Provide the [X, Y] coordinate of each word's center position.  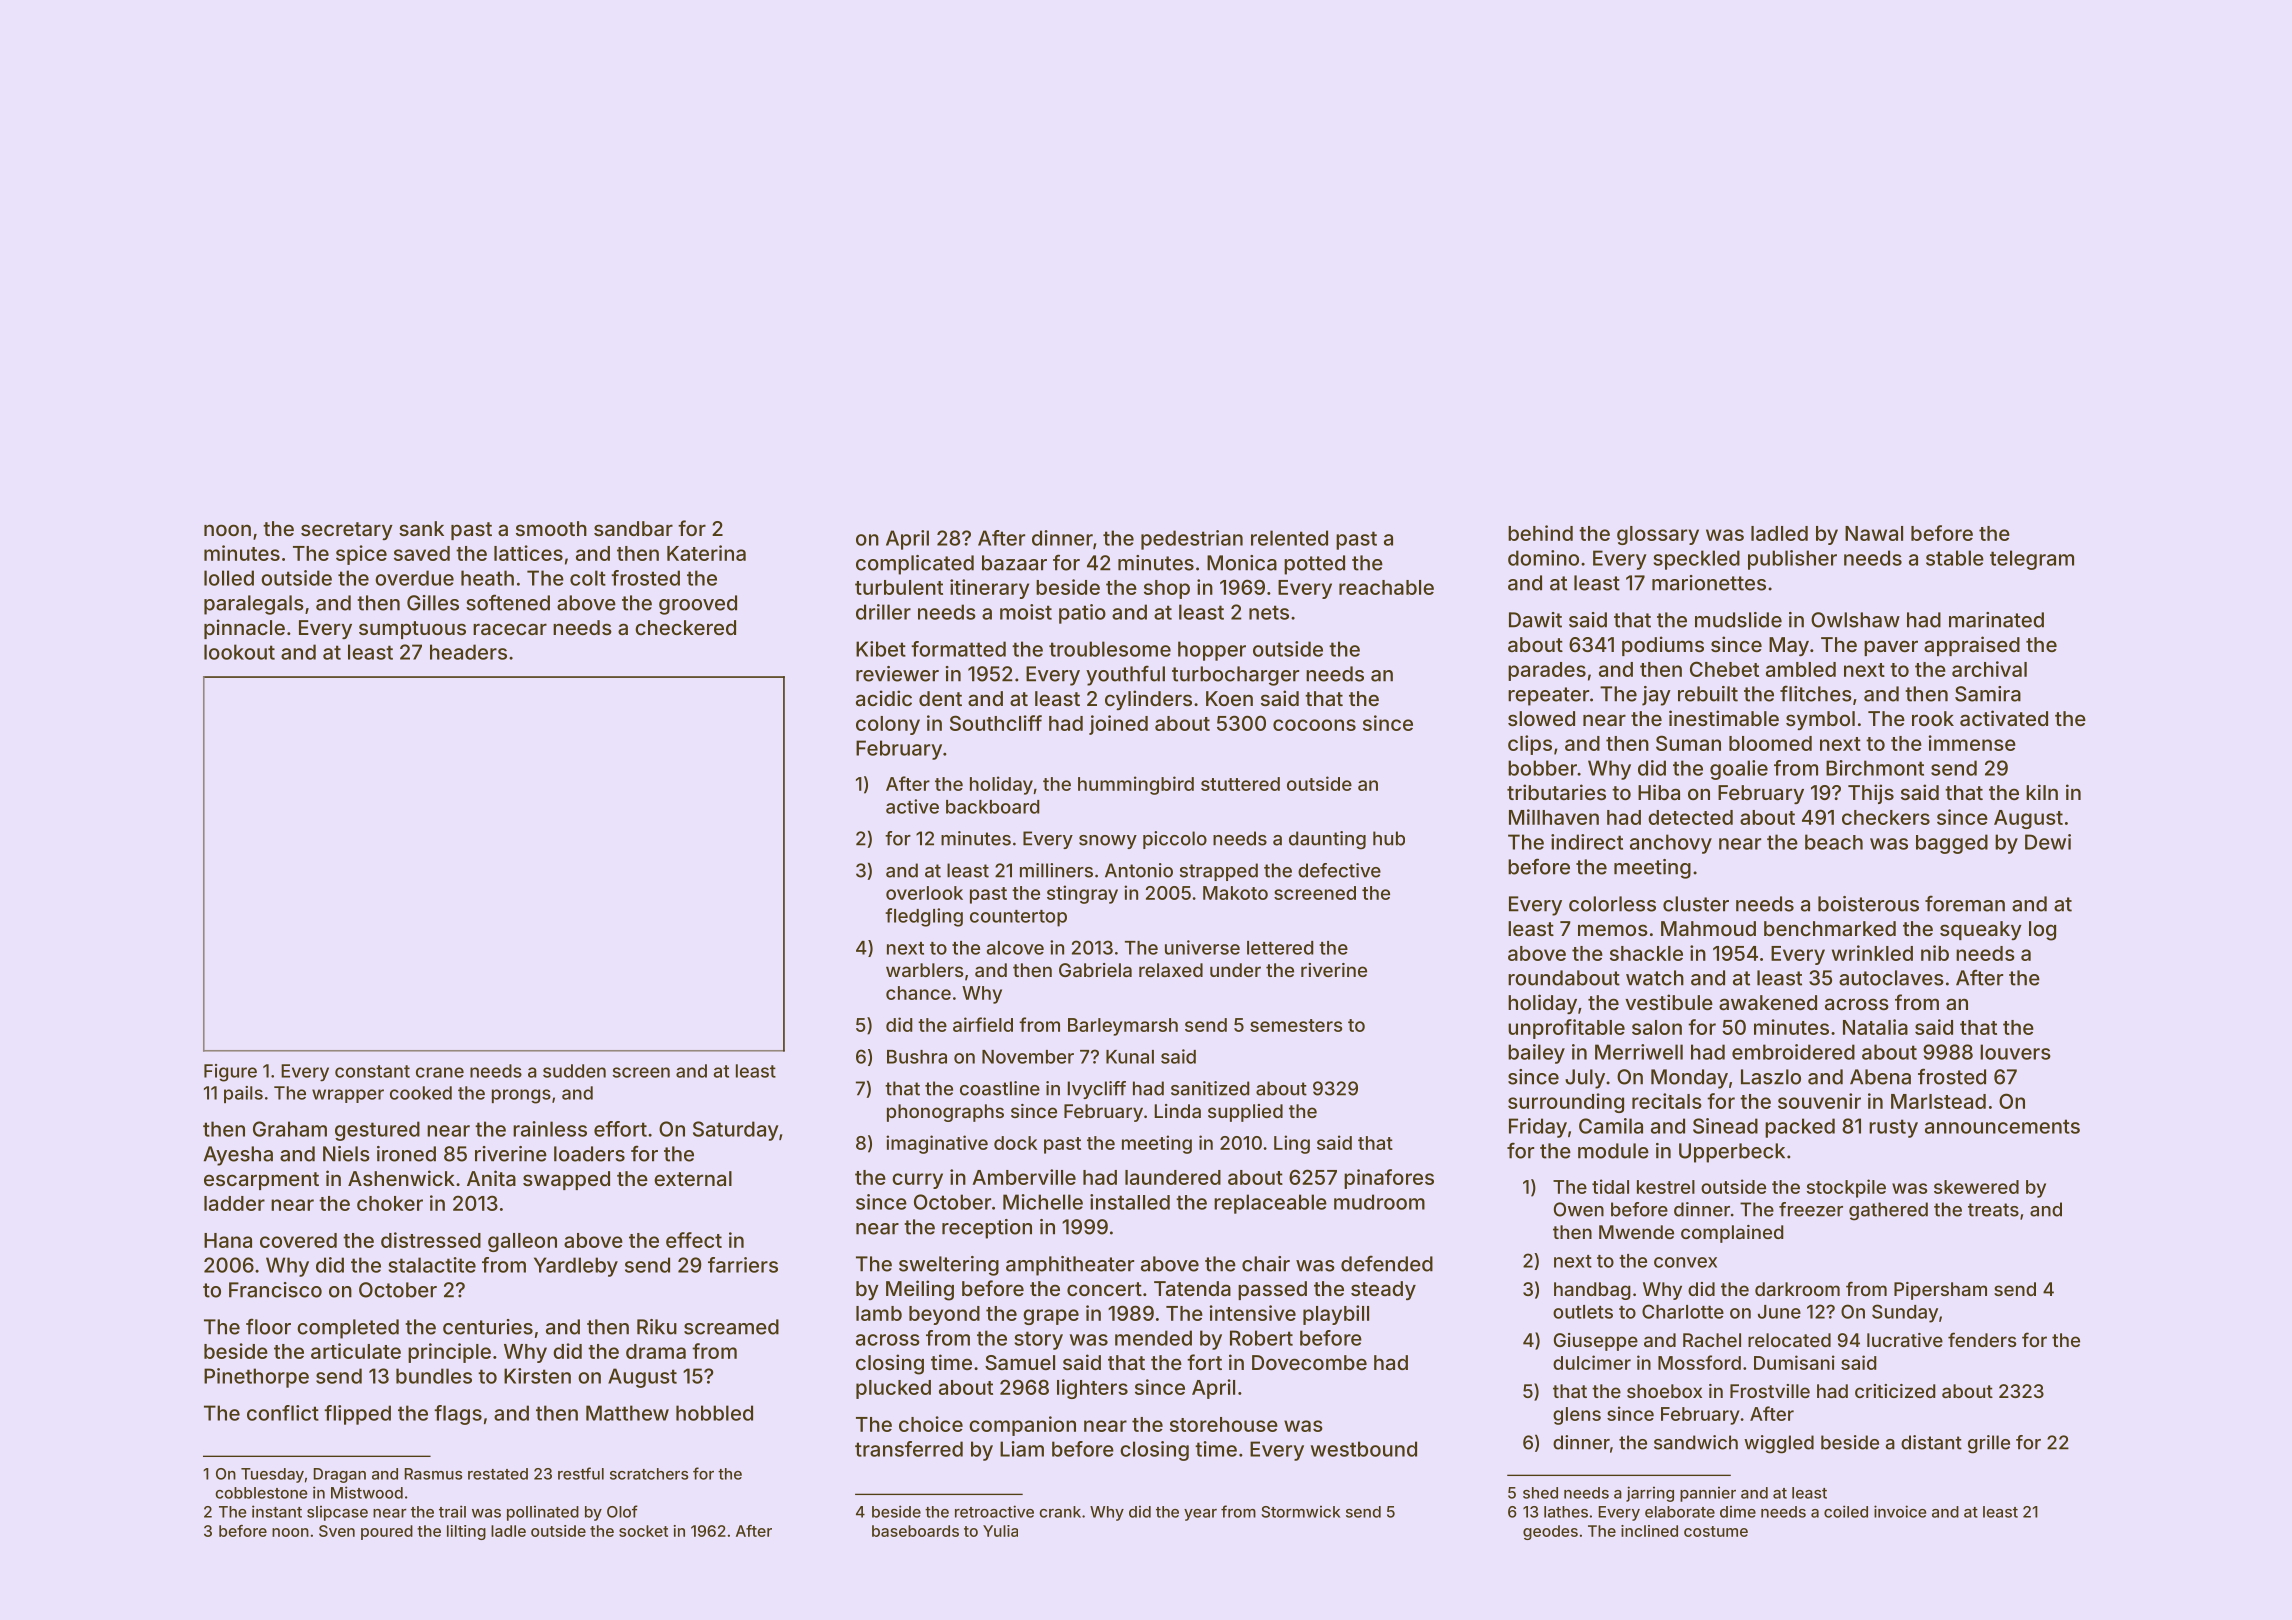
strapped [1219, 872]
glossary [1658, 535]
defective [1339, 870]
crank [1060, 1512]
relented [1289, 538]
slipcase [337, 1513]
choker [390, 1203]
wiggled [1779, 1444]
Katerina [706, 553]
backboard [993, 807]
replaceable [1270, 1204]
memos [1613, 930]
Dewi [2048, 842]
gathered [1888, 1211]
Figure [230, 1073]
